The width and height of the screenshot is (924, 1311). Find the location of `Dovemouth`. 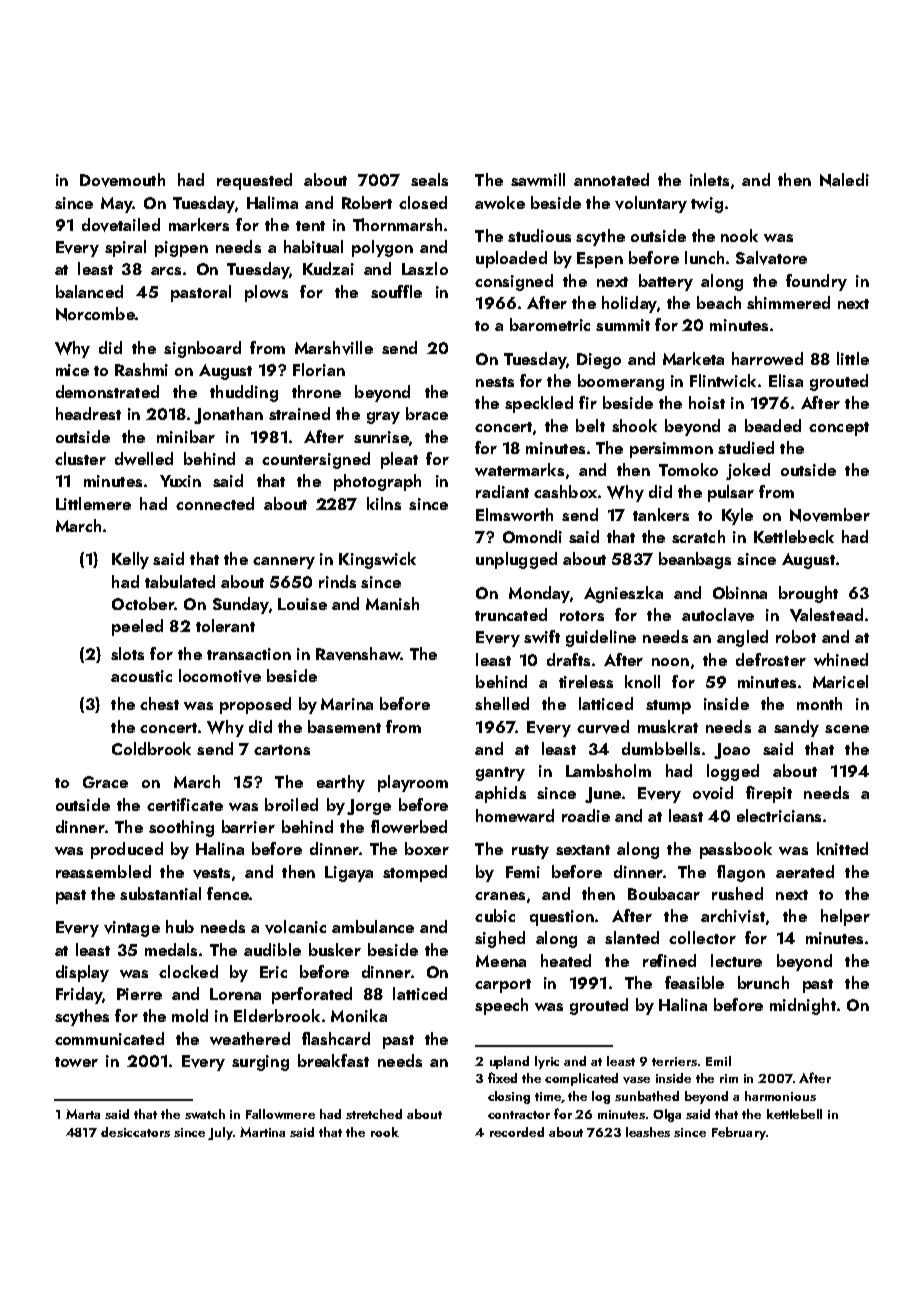

Dovemouth is located at coordinates (122, 180).
